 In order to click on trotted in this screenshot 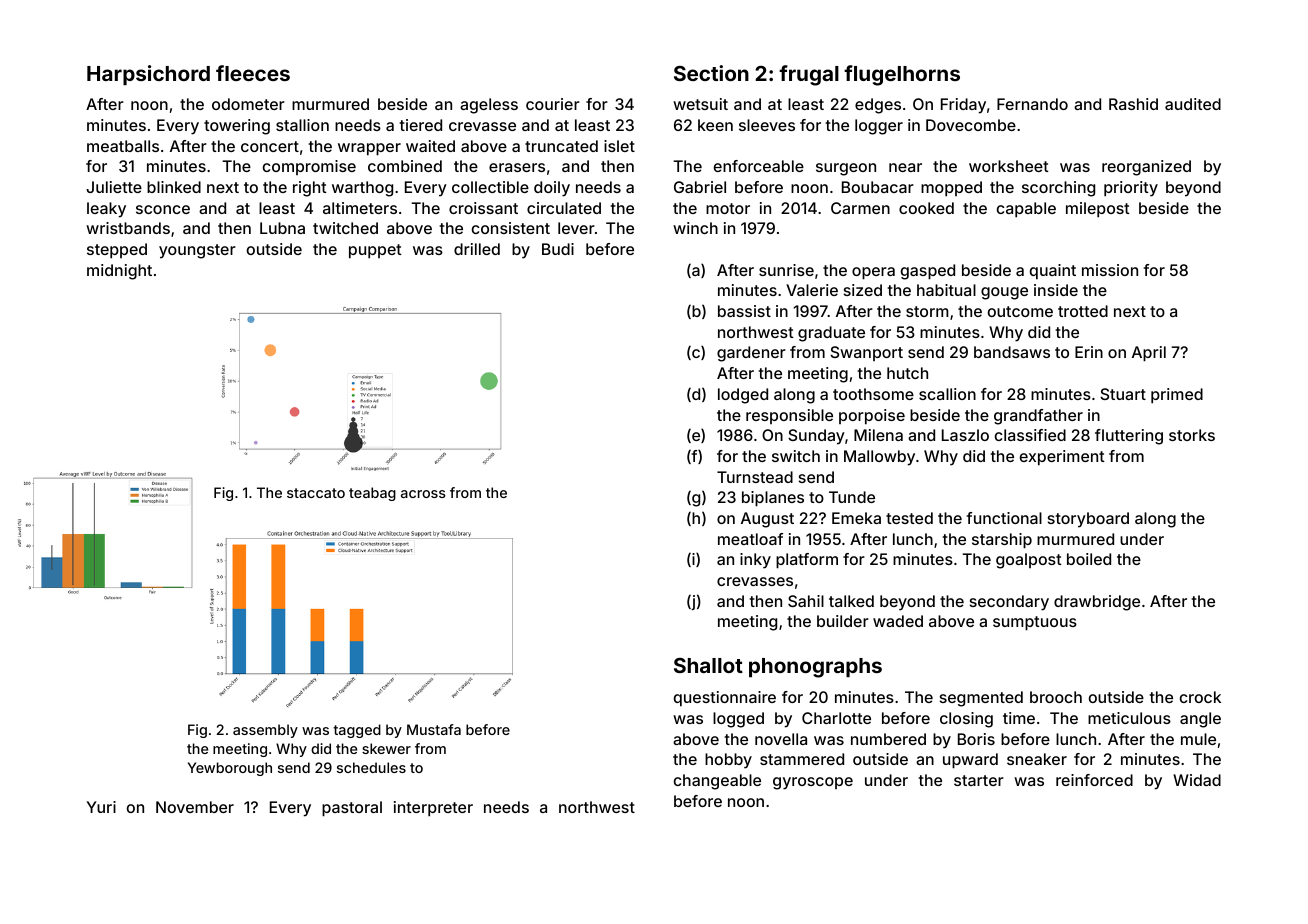, I will do `click(1083, 311)`.
